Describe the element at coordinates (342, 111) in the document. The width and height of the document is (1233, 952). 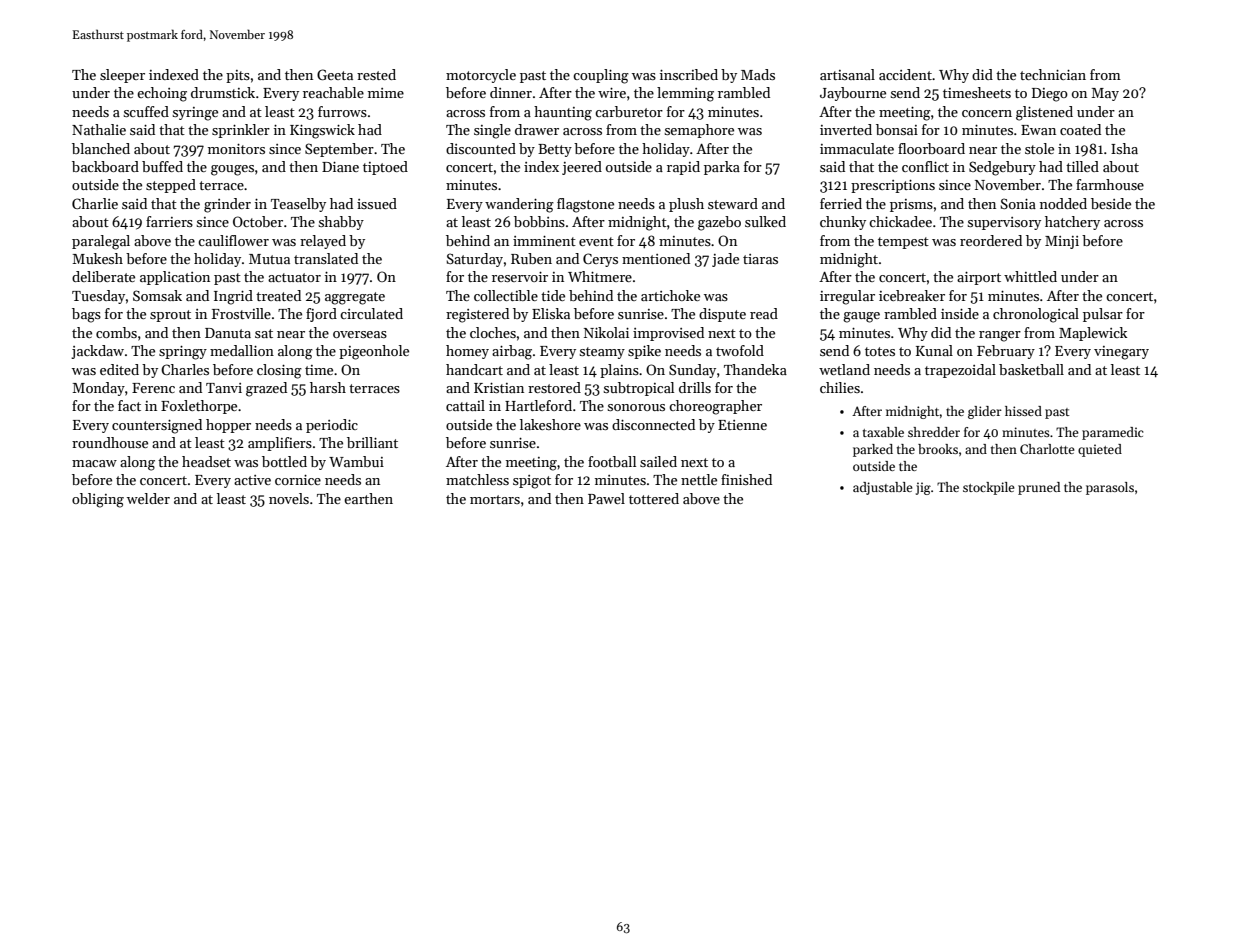
I see `furrows` at that location.
